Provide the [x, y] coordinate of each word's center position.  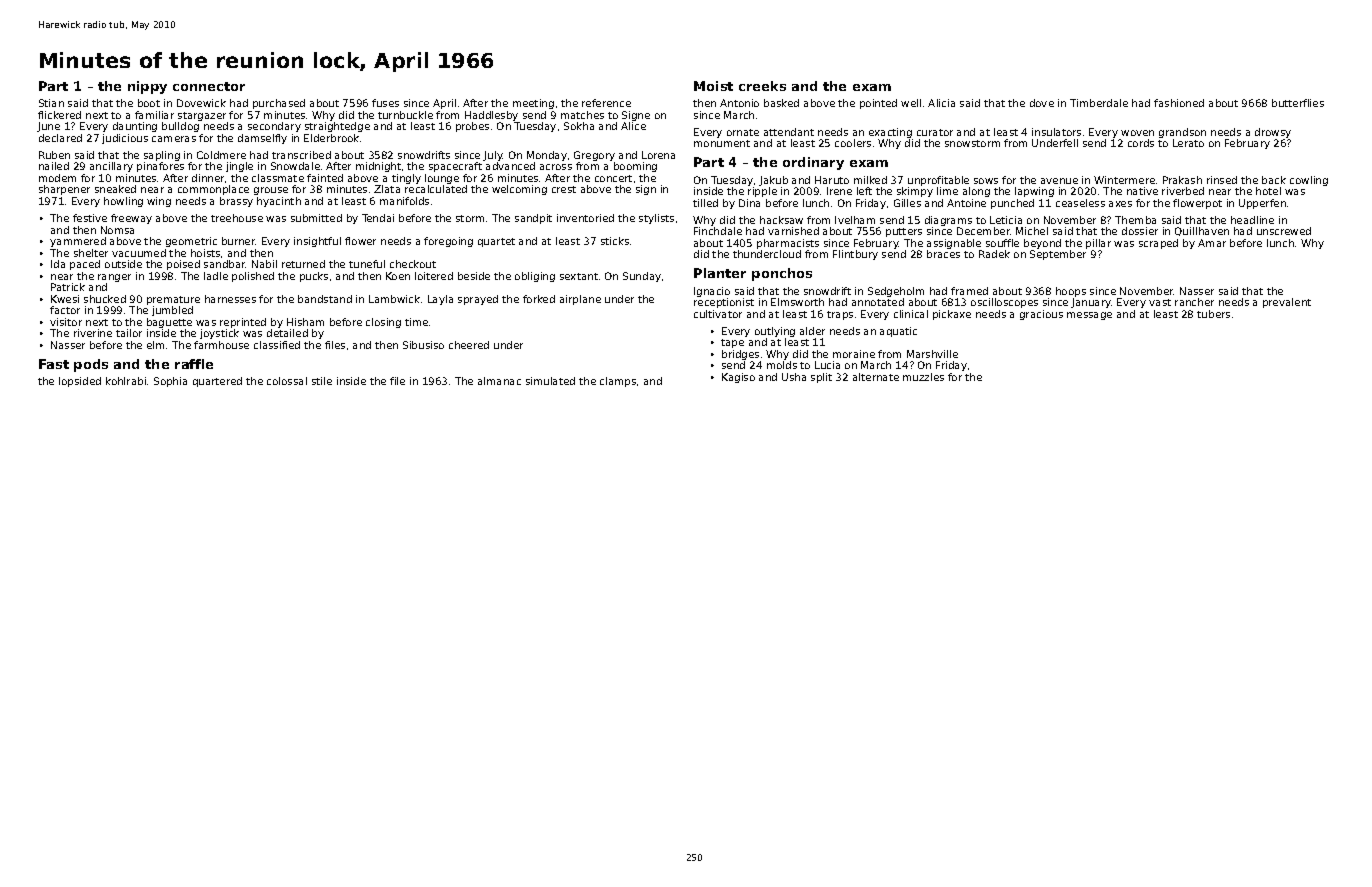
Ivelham [855, 220]
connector [209, 86]
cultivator [718, 314]
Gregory [594, 156]
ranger [114, 278]
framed [969, 291]
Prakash [1182, 180]
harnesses [230, 299]
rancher [1194, 302]
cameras [174, 139]
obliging [535, 277]
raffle [194, 364]
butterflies [1298, 103]
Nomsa [117, 230]
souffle [1002, 243]
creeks [762, 86]
